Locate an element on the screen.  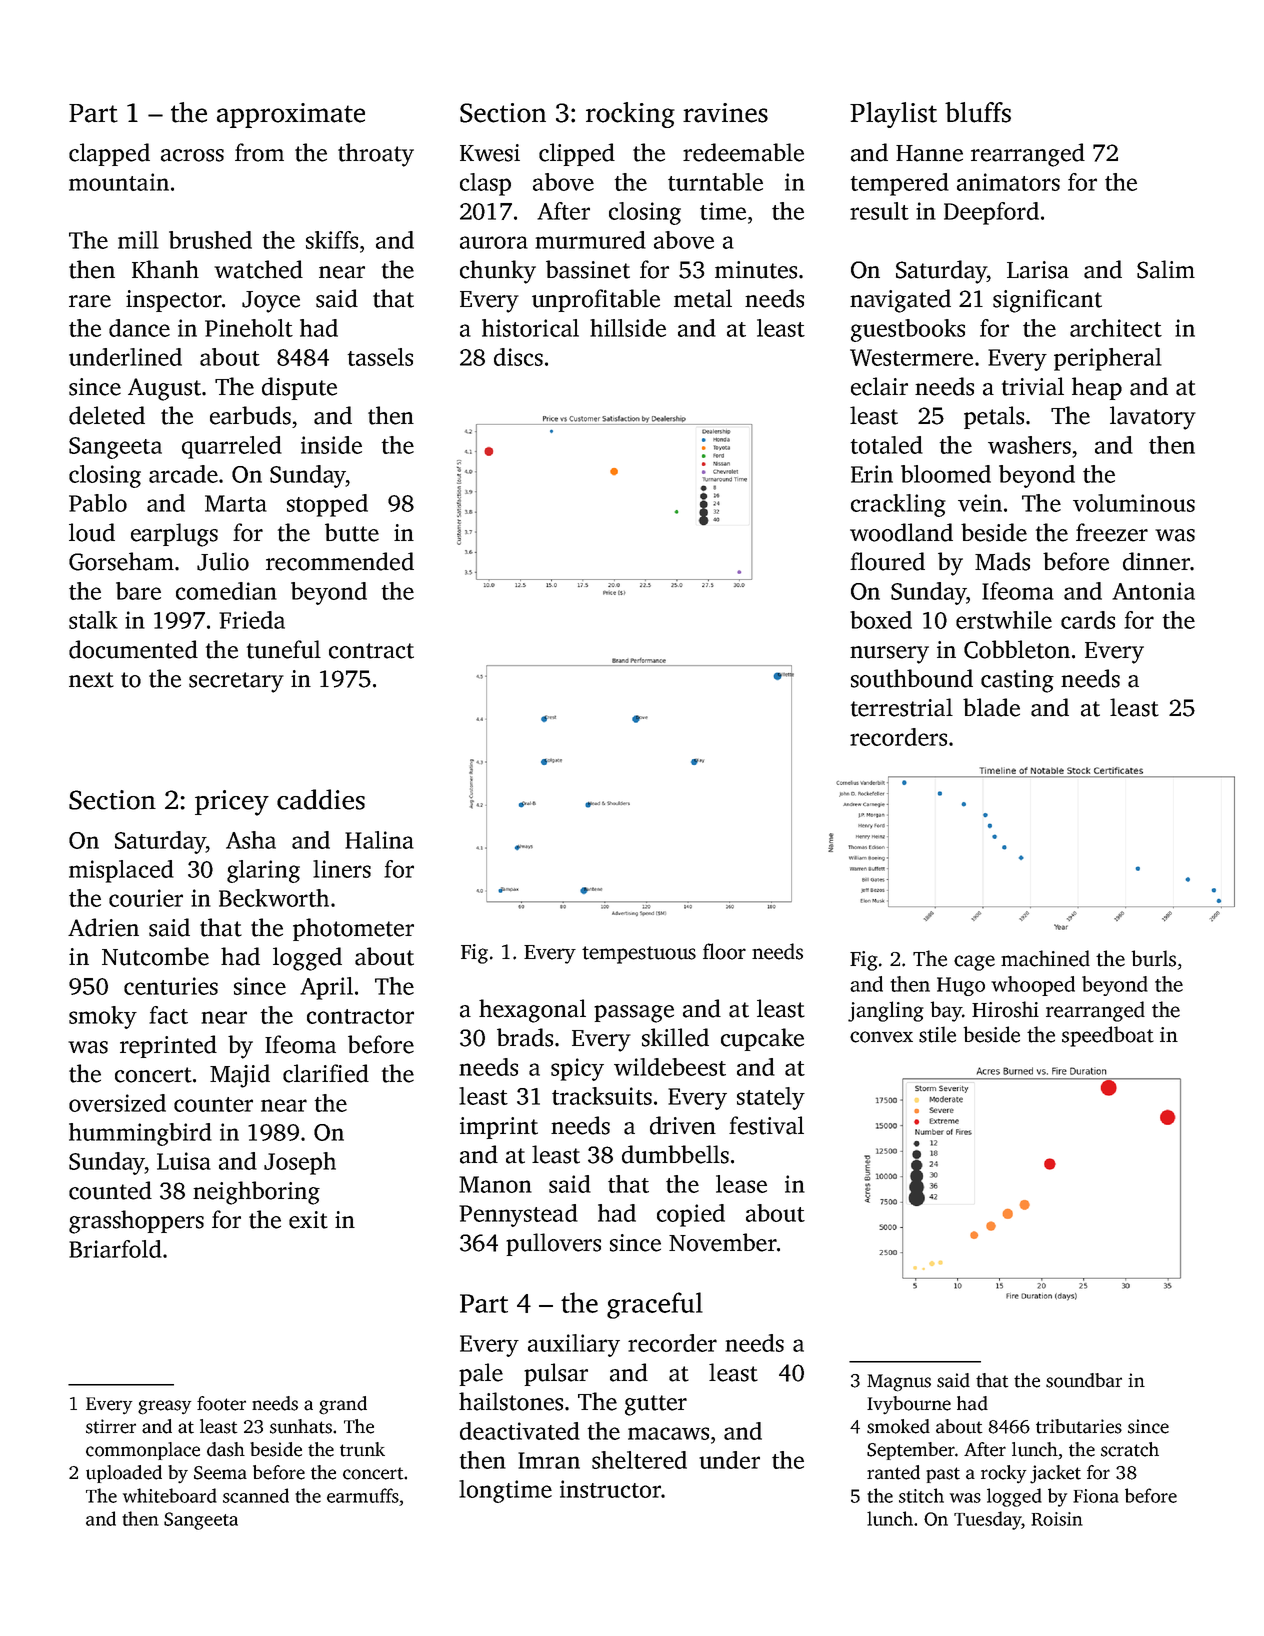
Hanne is located at coordinates (929, 153).
